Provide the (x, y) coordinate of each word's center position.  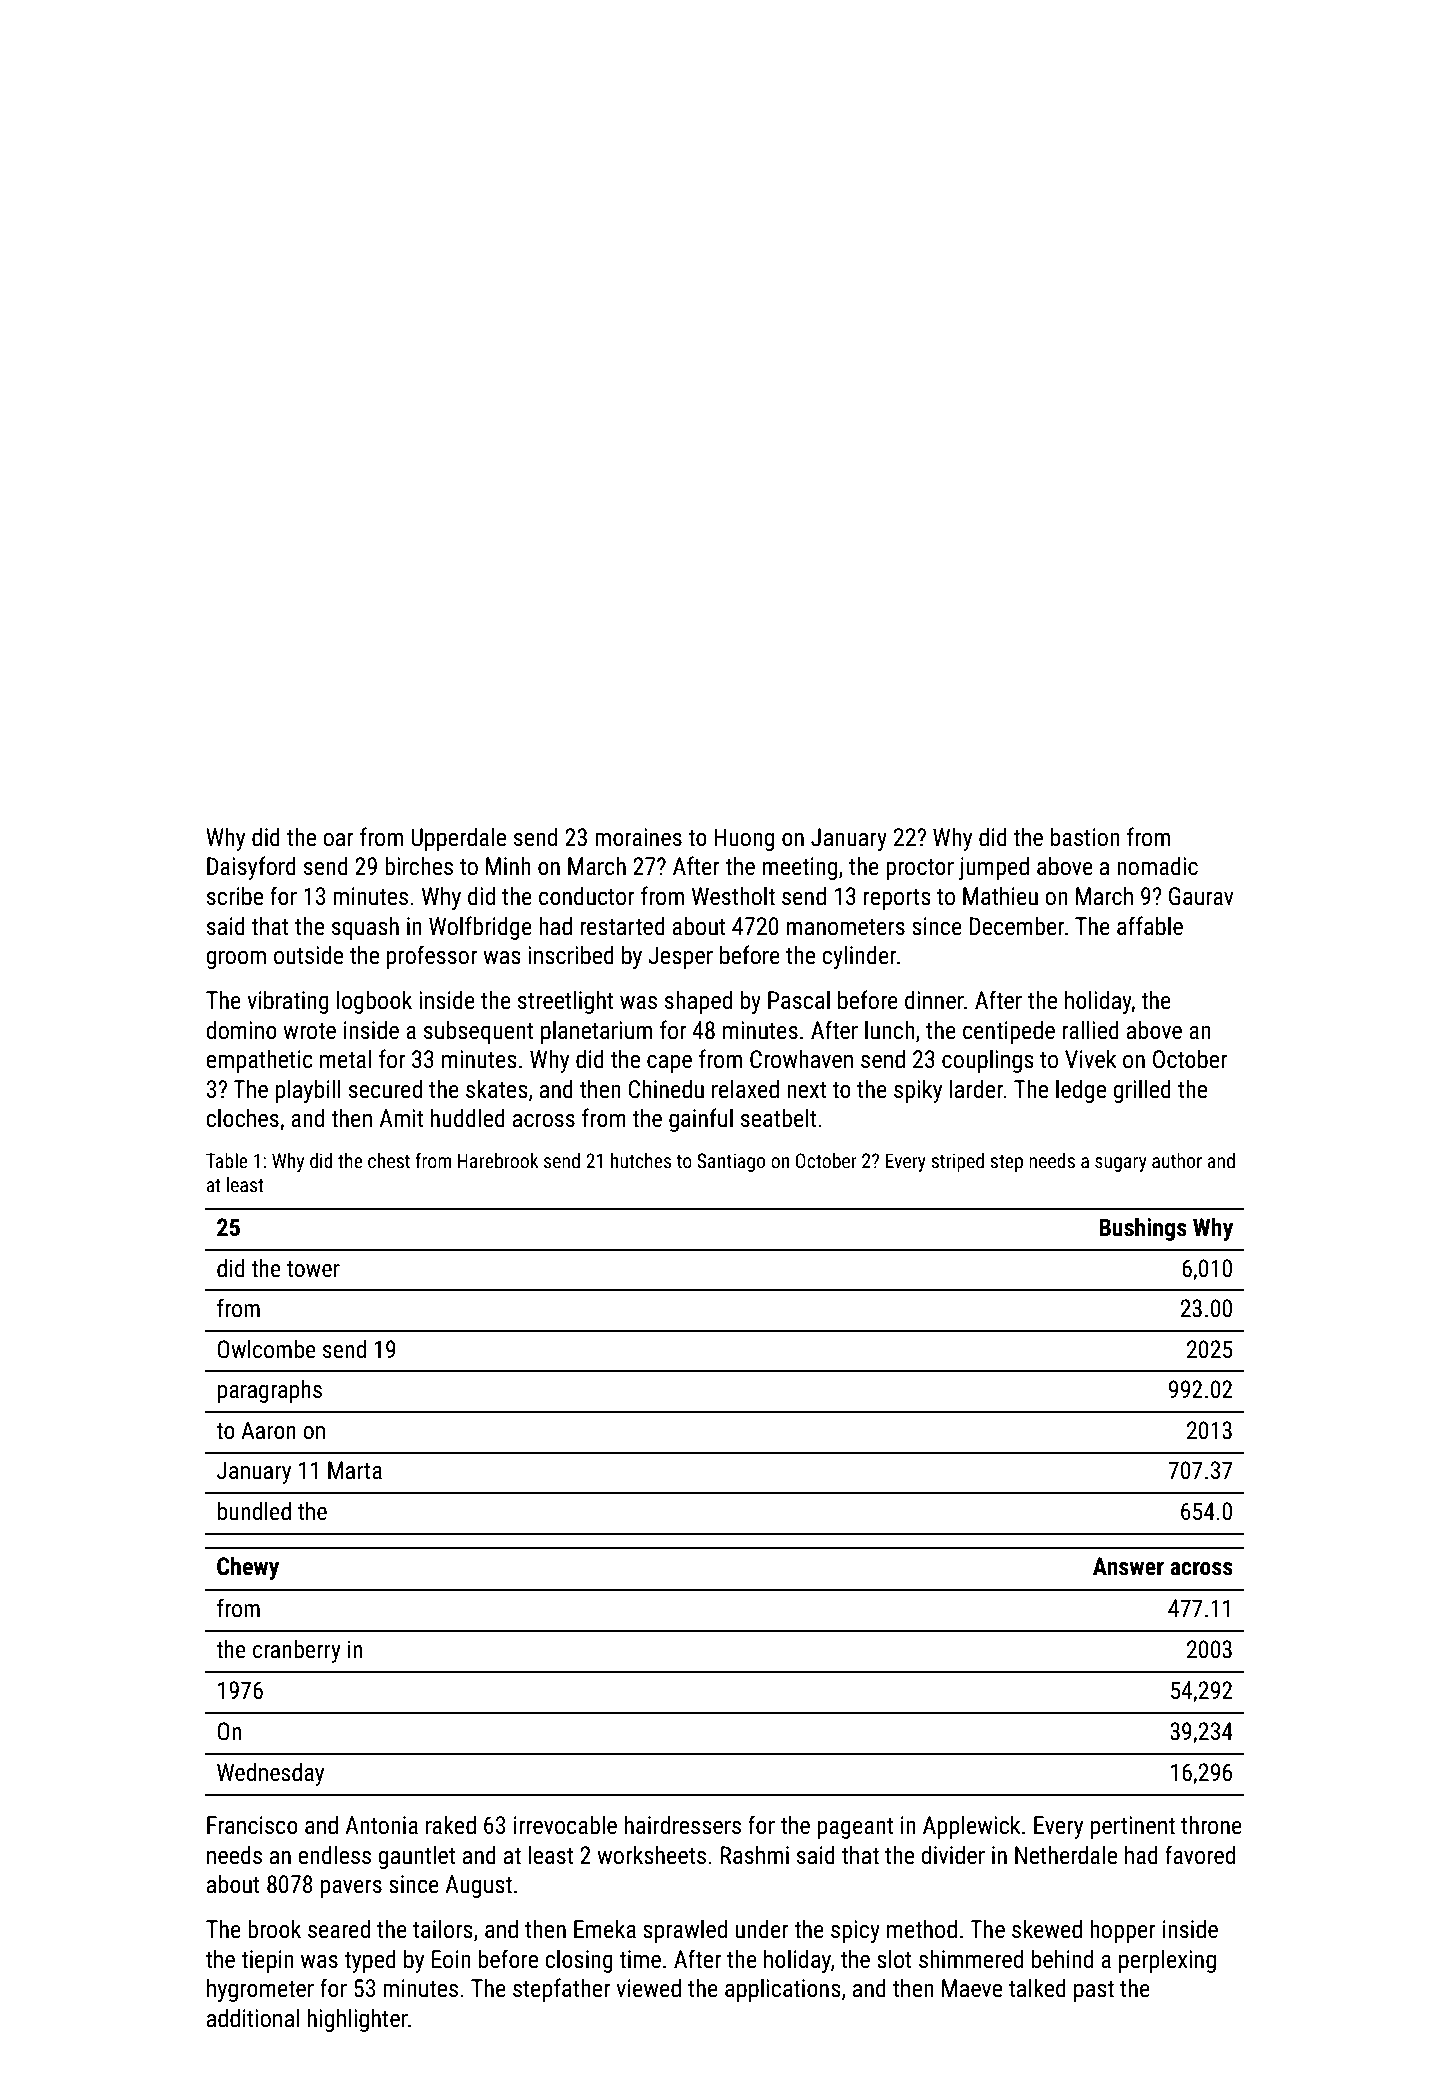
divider (953, 1855)
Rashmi (755, 1855)
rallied (1091, 1030)
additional (253, 2018)
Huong (744, 839)
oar (338, 840)
